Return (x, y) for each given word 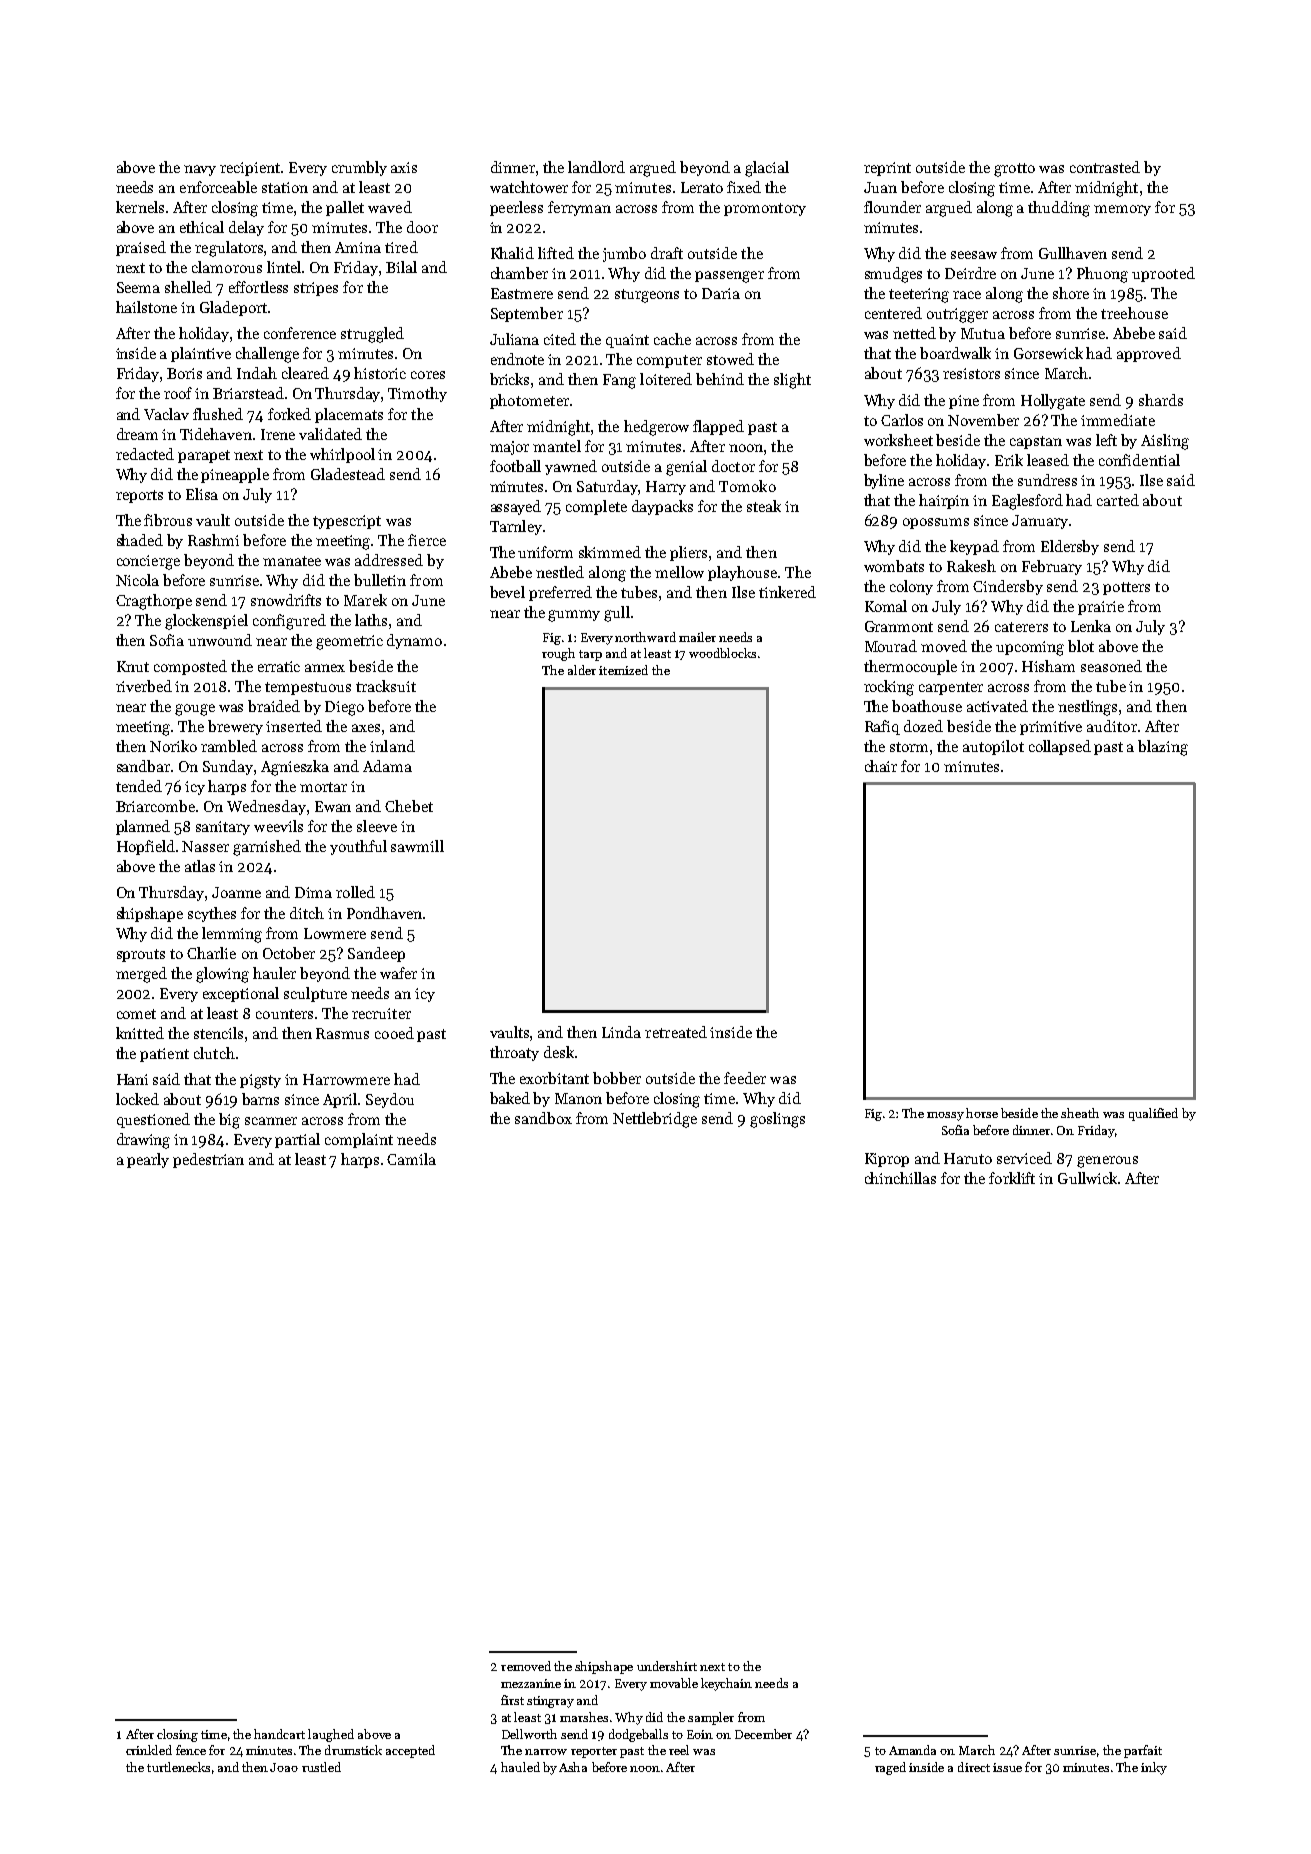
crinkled (149, 1750)
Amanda (912, 1750)
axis (404, 167)
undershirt (667, 1666)
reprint (887, 169)
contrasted (1105, 167)
